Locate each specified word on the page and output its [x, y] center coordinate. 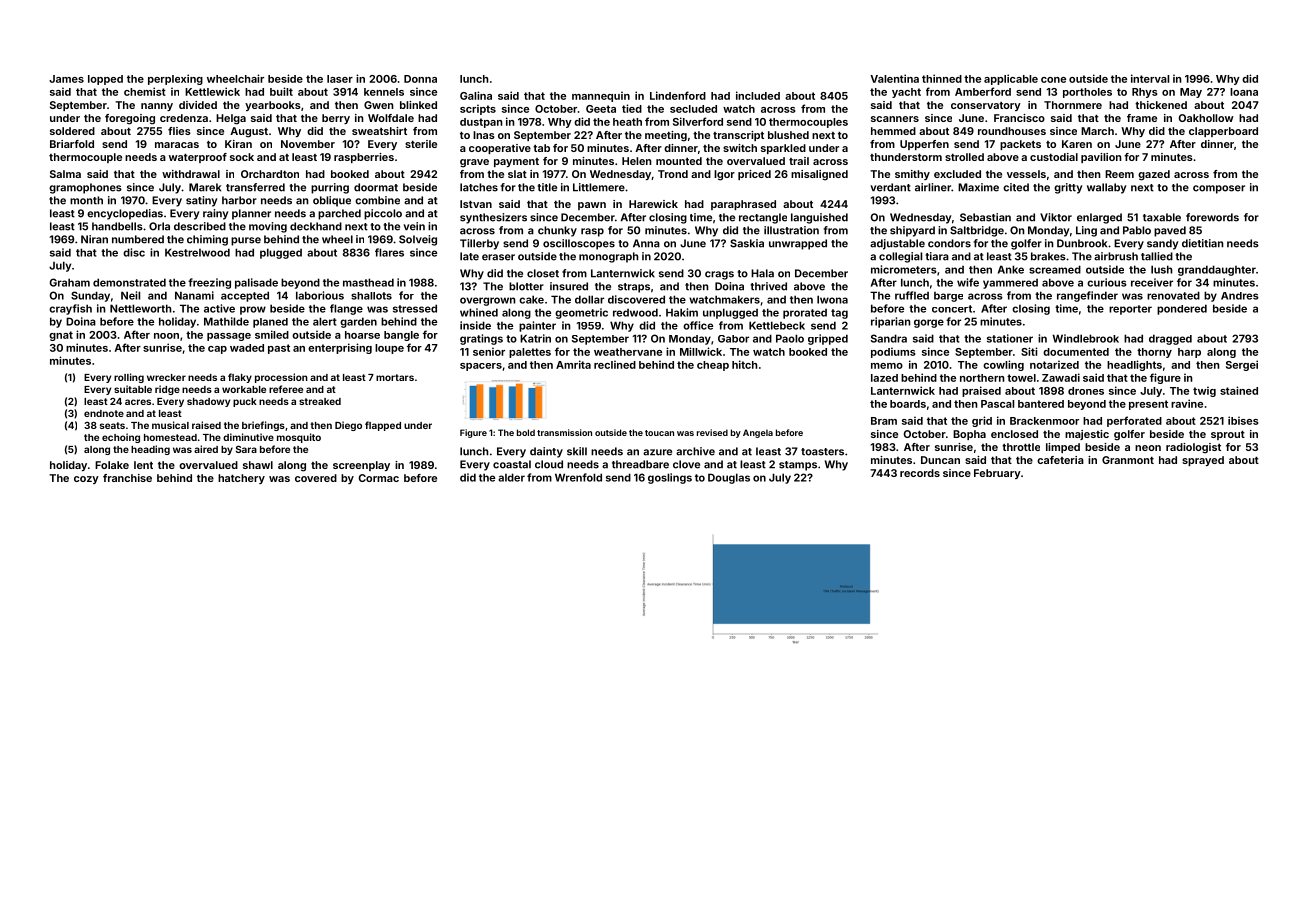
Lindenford [678, 95]
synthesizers [493, 218]
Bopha [969, 435]
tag [839, 314]
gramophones [85, 188]
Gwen [379, 105]
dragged [1170, 339]
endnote [104, 413]
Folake [112, 465]
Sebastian [985, 217]
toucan [659, 433]
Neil [130, 295]
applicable [1011, 79]
